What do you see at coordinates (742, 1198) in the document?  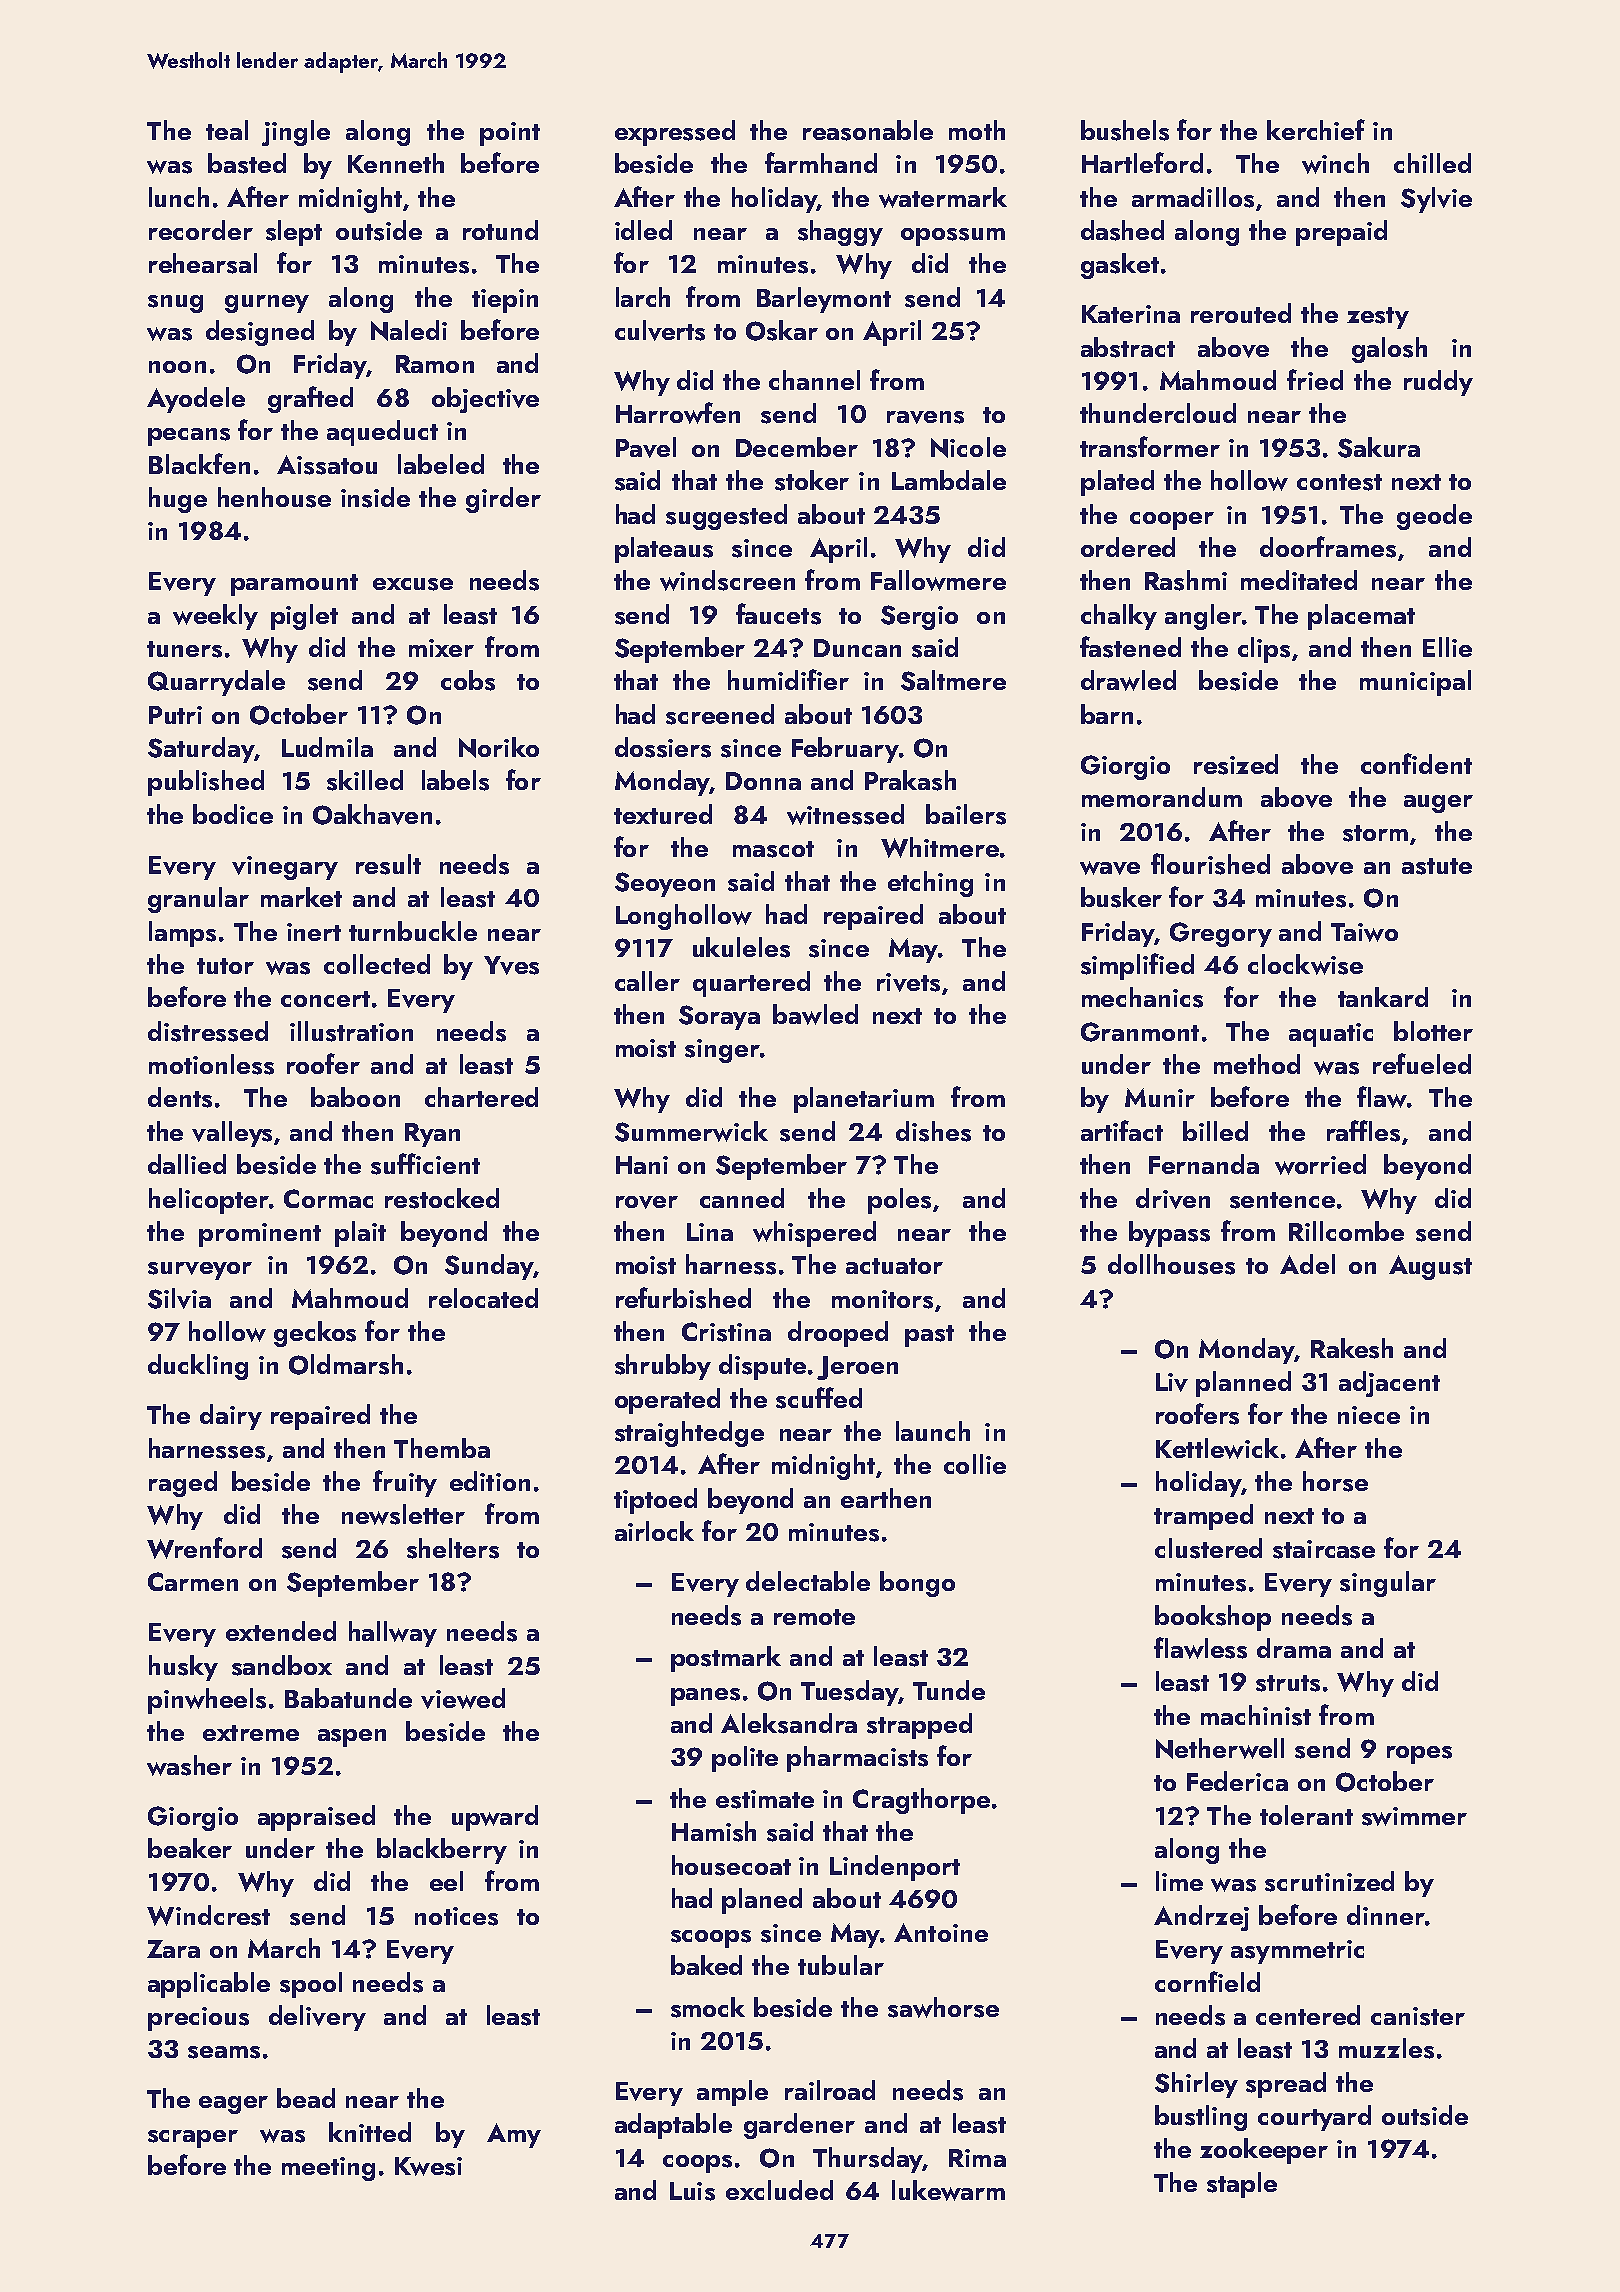 I see `canned` at bounding box center [742, 1198].
